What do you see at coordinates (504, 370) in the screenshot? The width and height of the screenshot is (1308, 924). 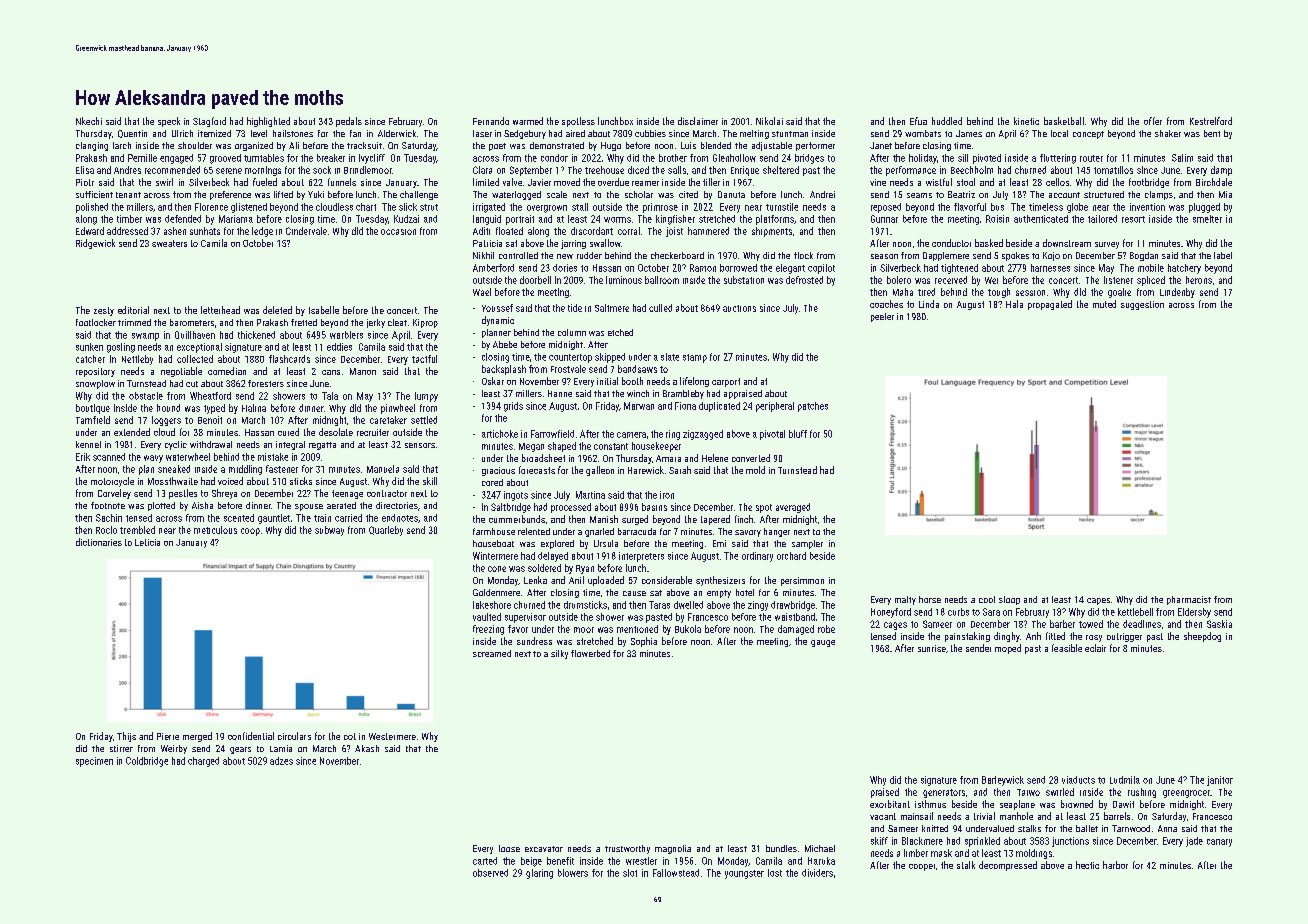 I see `backsplash` at bounding box center [504, 370].
